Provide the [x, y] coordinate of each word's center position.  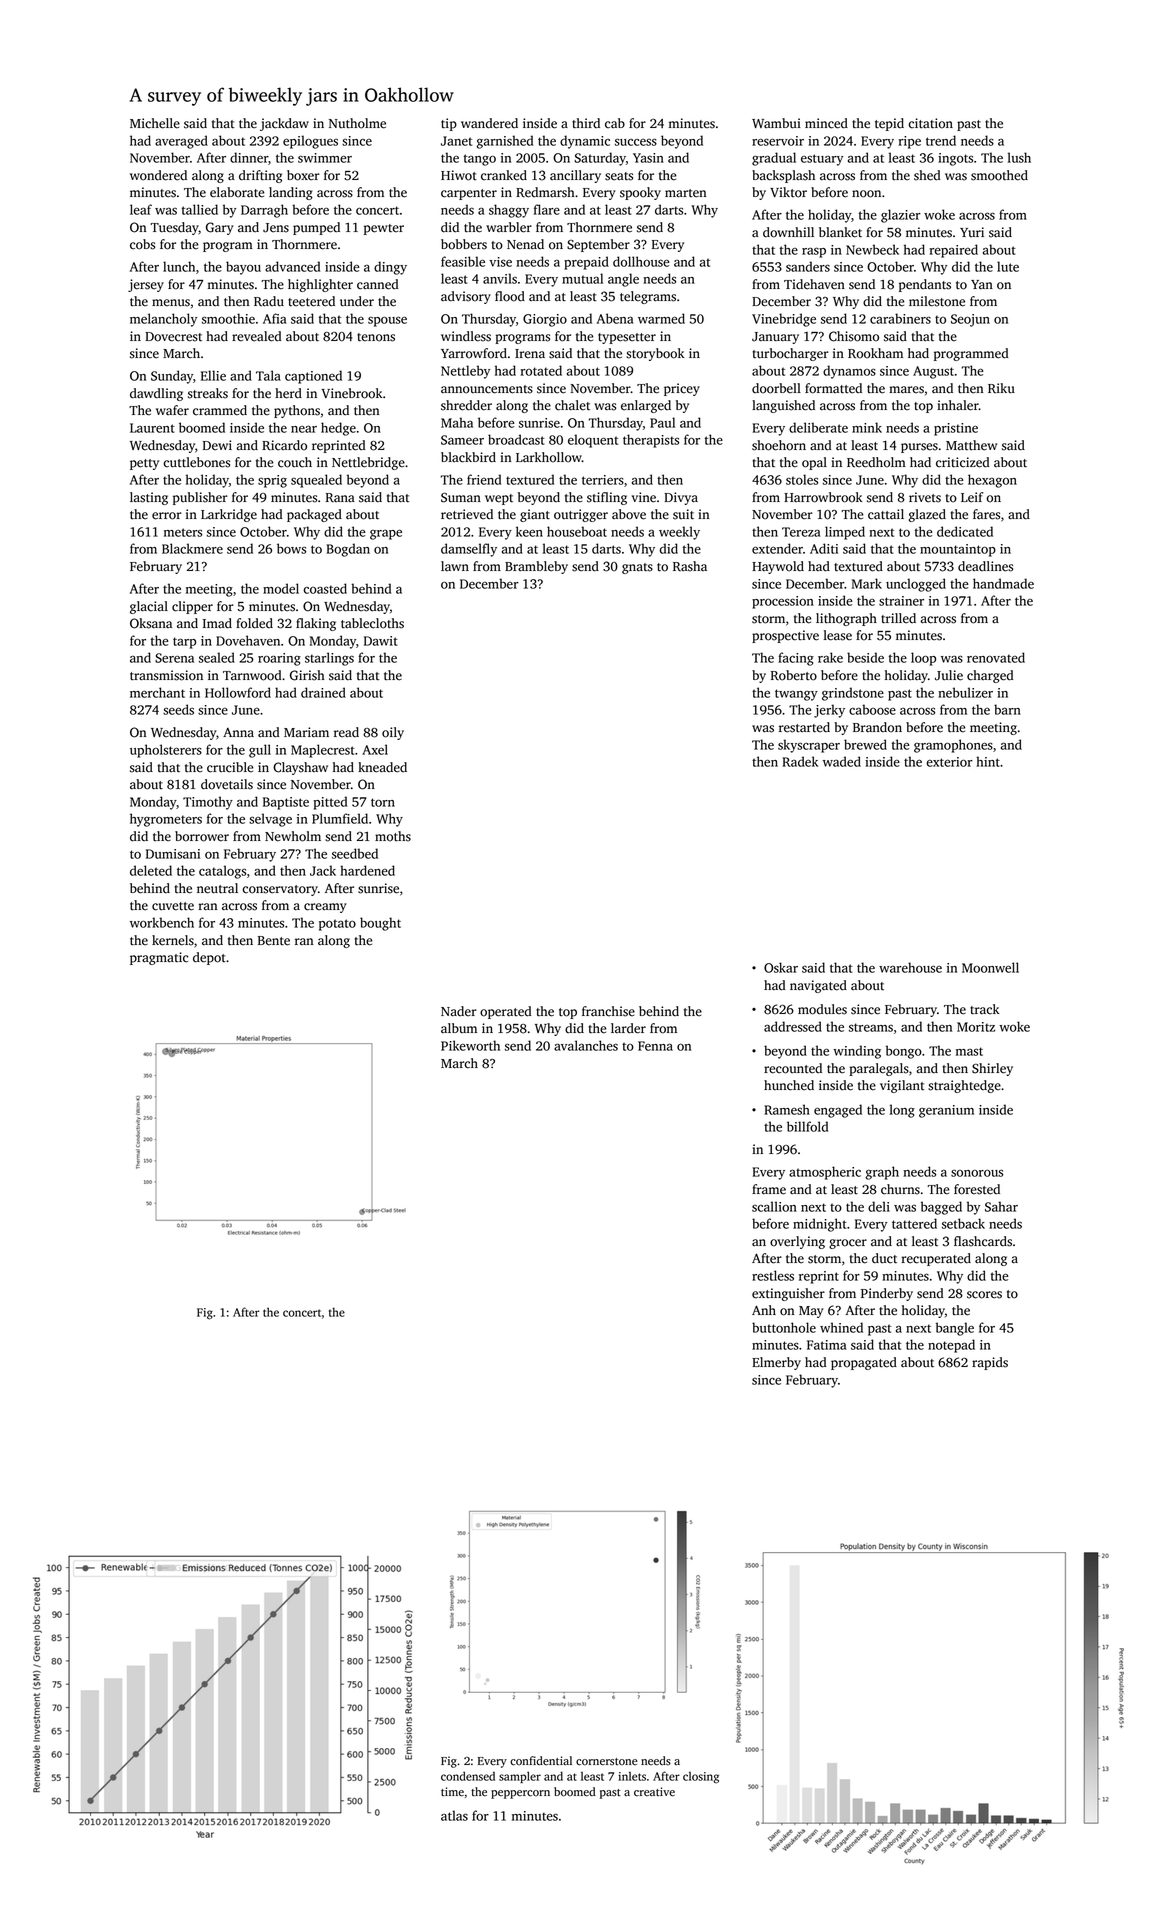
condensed [468, 1776]
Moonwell [990, 967]
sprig [272, 481]
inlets [632, 1776]
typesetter [627, 338]
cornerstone [606, 1762]
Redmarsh [545, 192]
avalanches [586, 1045]
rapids [990, 1363]
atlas [454, 1815]
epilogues [310, 142]
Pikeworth [470, 1045]
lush [1019, 157]
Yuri [972, 232]
